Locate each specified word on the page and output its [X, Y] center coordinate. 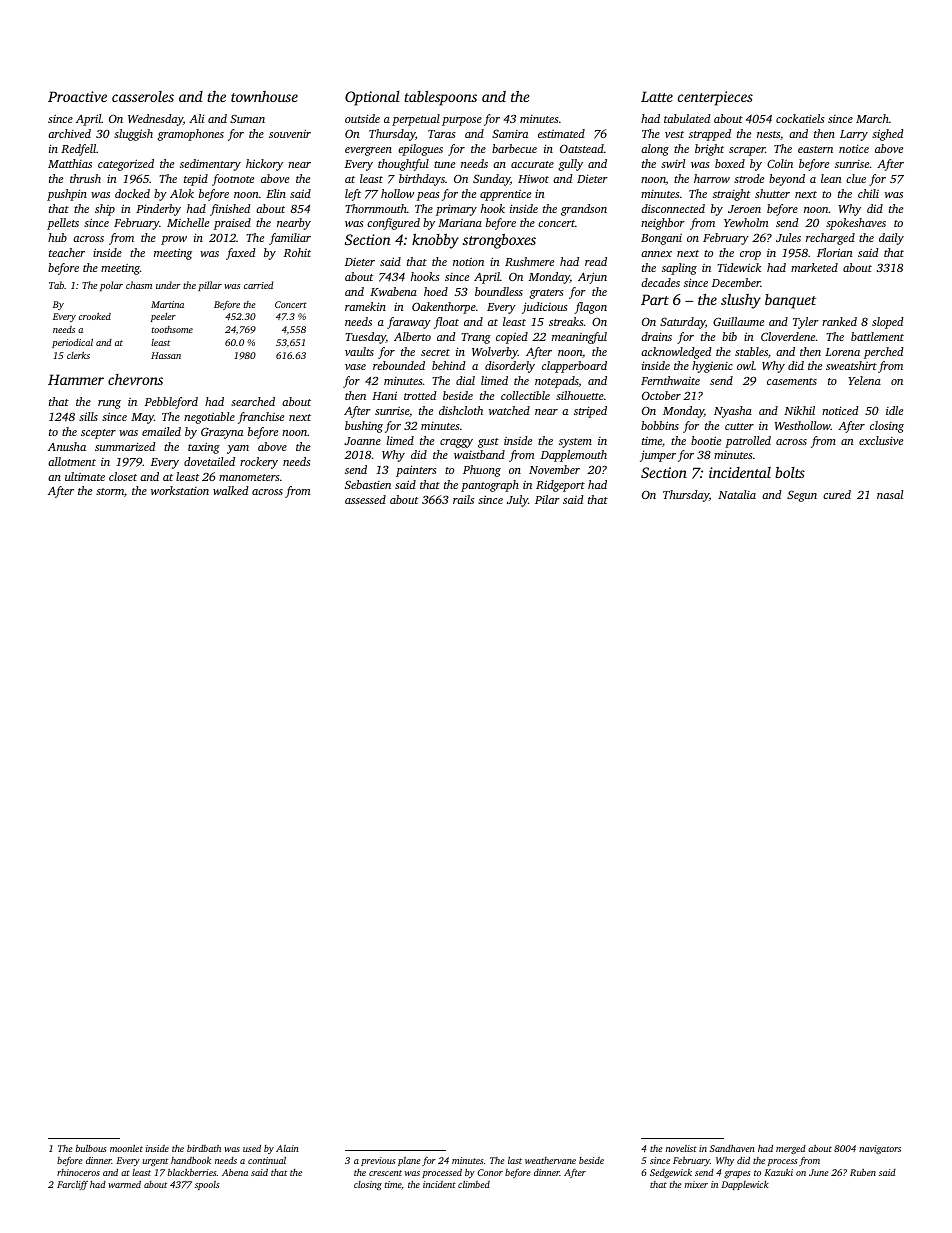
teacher [67, 252]
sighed [888, 135]
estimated [561, 133]
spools [207, 1185]
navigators [880, 1149]
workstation [180, 490]
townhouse [264, 96]
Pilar [547, 499]
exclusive [881, 440]
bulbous [91, 1148]
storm [110, 491]
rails [463, 499]
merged [791, 1149]
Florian [835, 252]
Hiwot [533, 178]
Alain [287, 1148]
